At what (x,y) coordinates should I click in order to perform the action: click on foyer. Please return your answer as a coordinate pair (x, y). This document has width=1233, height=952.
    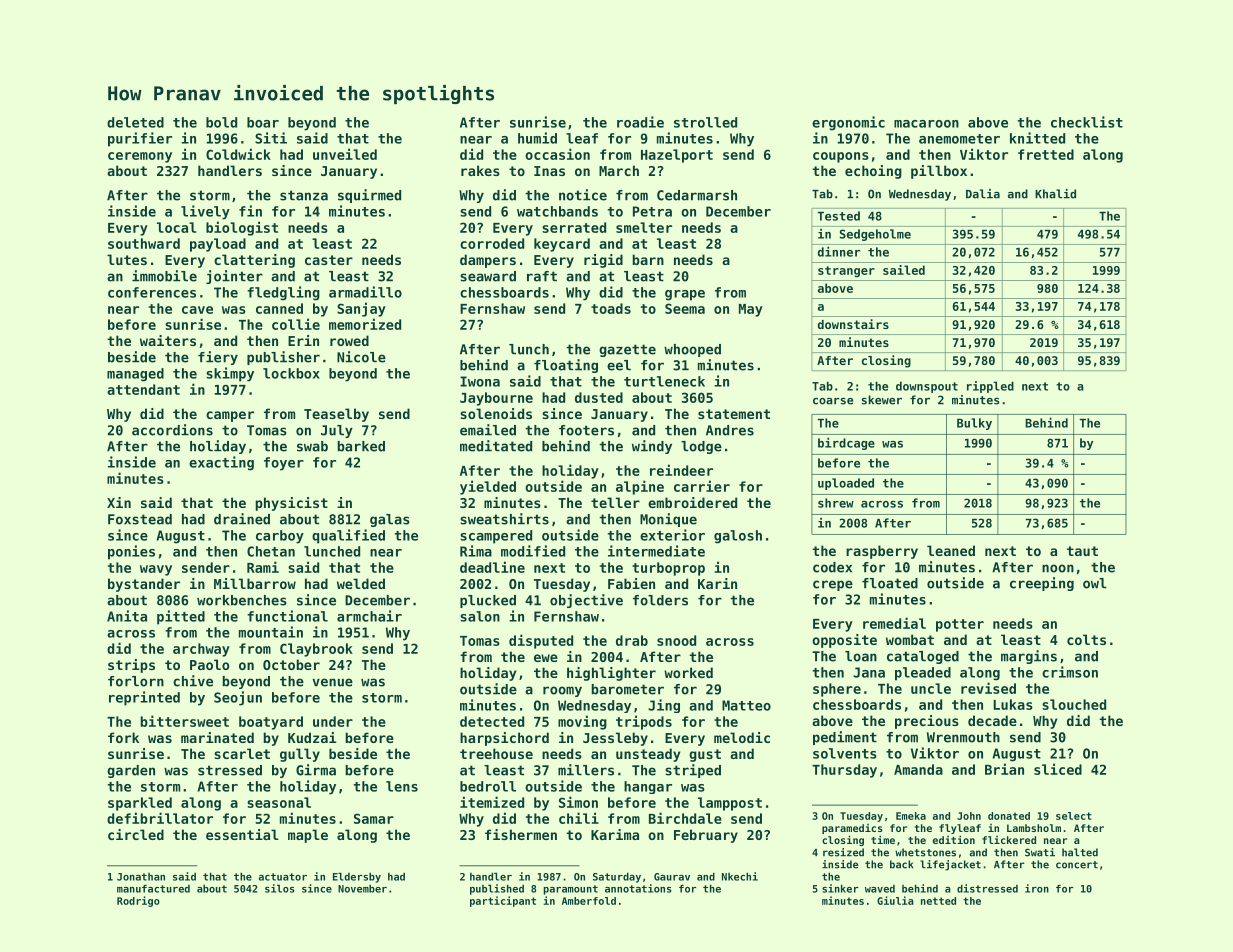
    Looking at the image, I should click on (284, 464).
